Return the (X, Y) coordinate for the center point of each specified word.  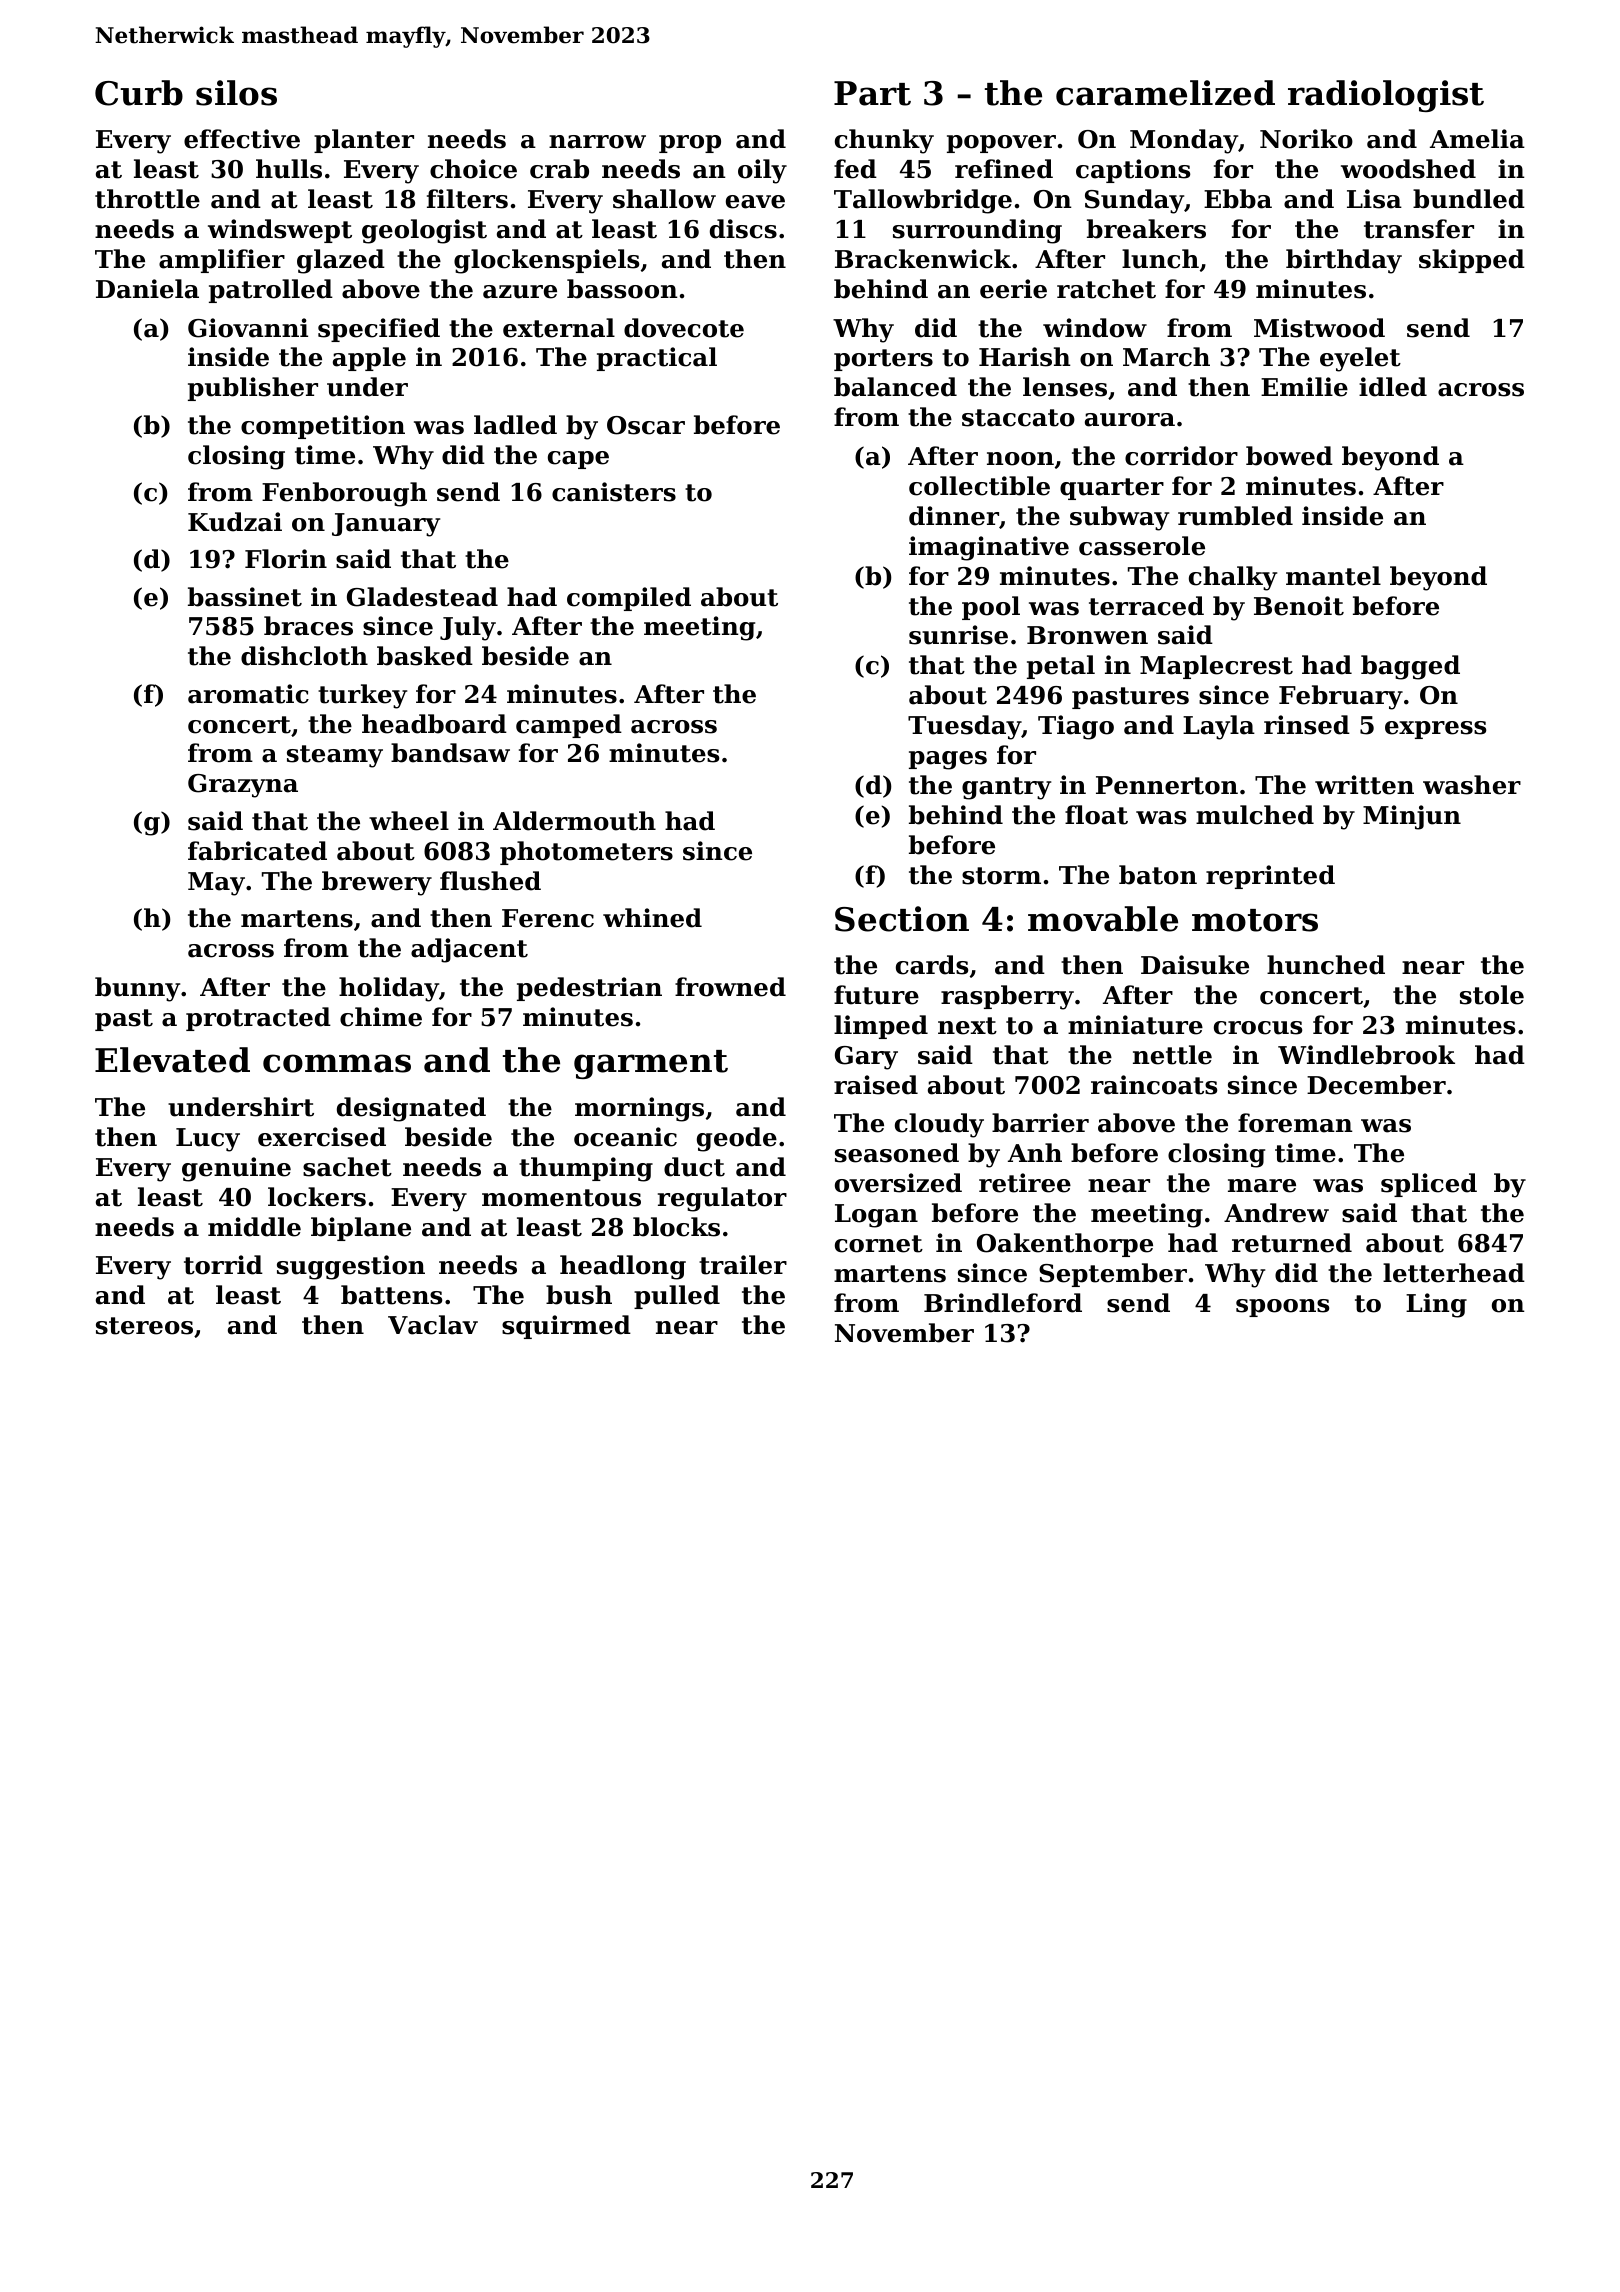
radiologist (1386, 96)
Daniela (147, 289)
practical (657, 359)
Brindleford (1003, 1303)
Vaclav (433, 1325)
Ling (1436, 1305)
